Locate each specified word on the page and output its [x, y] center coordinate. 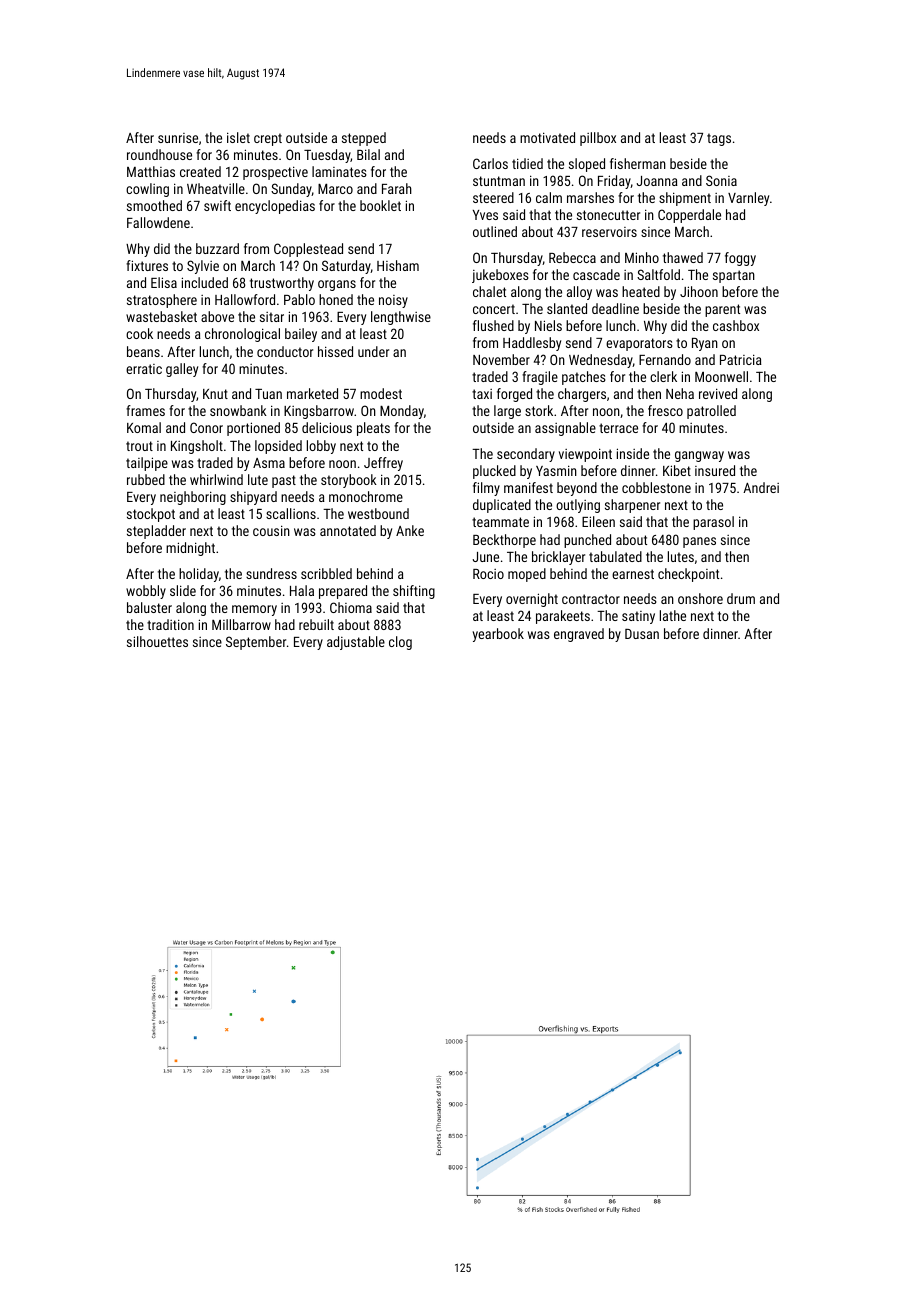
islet [238, 137]
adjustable [356, 643]
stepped [364, 139]
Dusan [642, 634]
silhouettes [157, 641]
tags [719, 139]
